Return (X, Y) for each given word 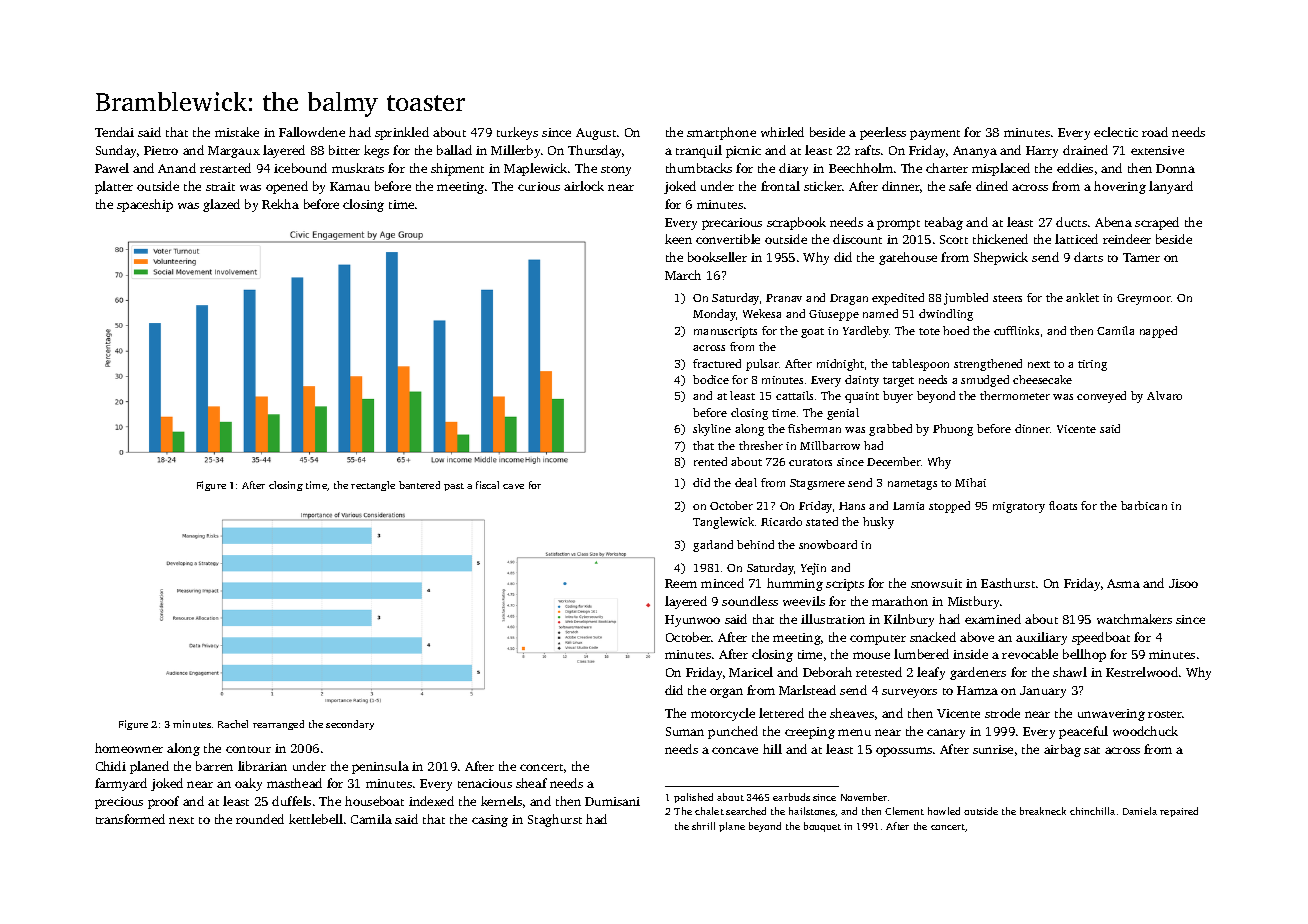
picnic (743, 152)
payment (935, 135)
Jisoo (1183, 583)
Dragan (849, 299)
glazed (221, 205)
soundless (750, 601)
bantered (419, 485)
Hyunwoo (692, 621)
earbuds (791, 797)
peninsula (380, 767)
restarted (225, 168)
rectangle (373, 486)
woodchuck (1145, 731)
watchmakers (1134, 619)
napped (1158, 332)
